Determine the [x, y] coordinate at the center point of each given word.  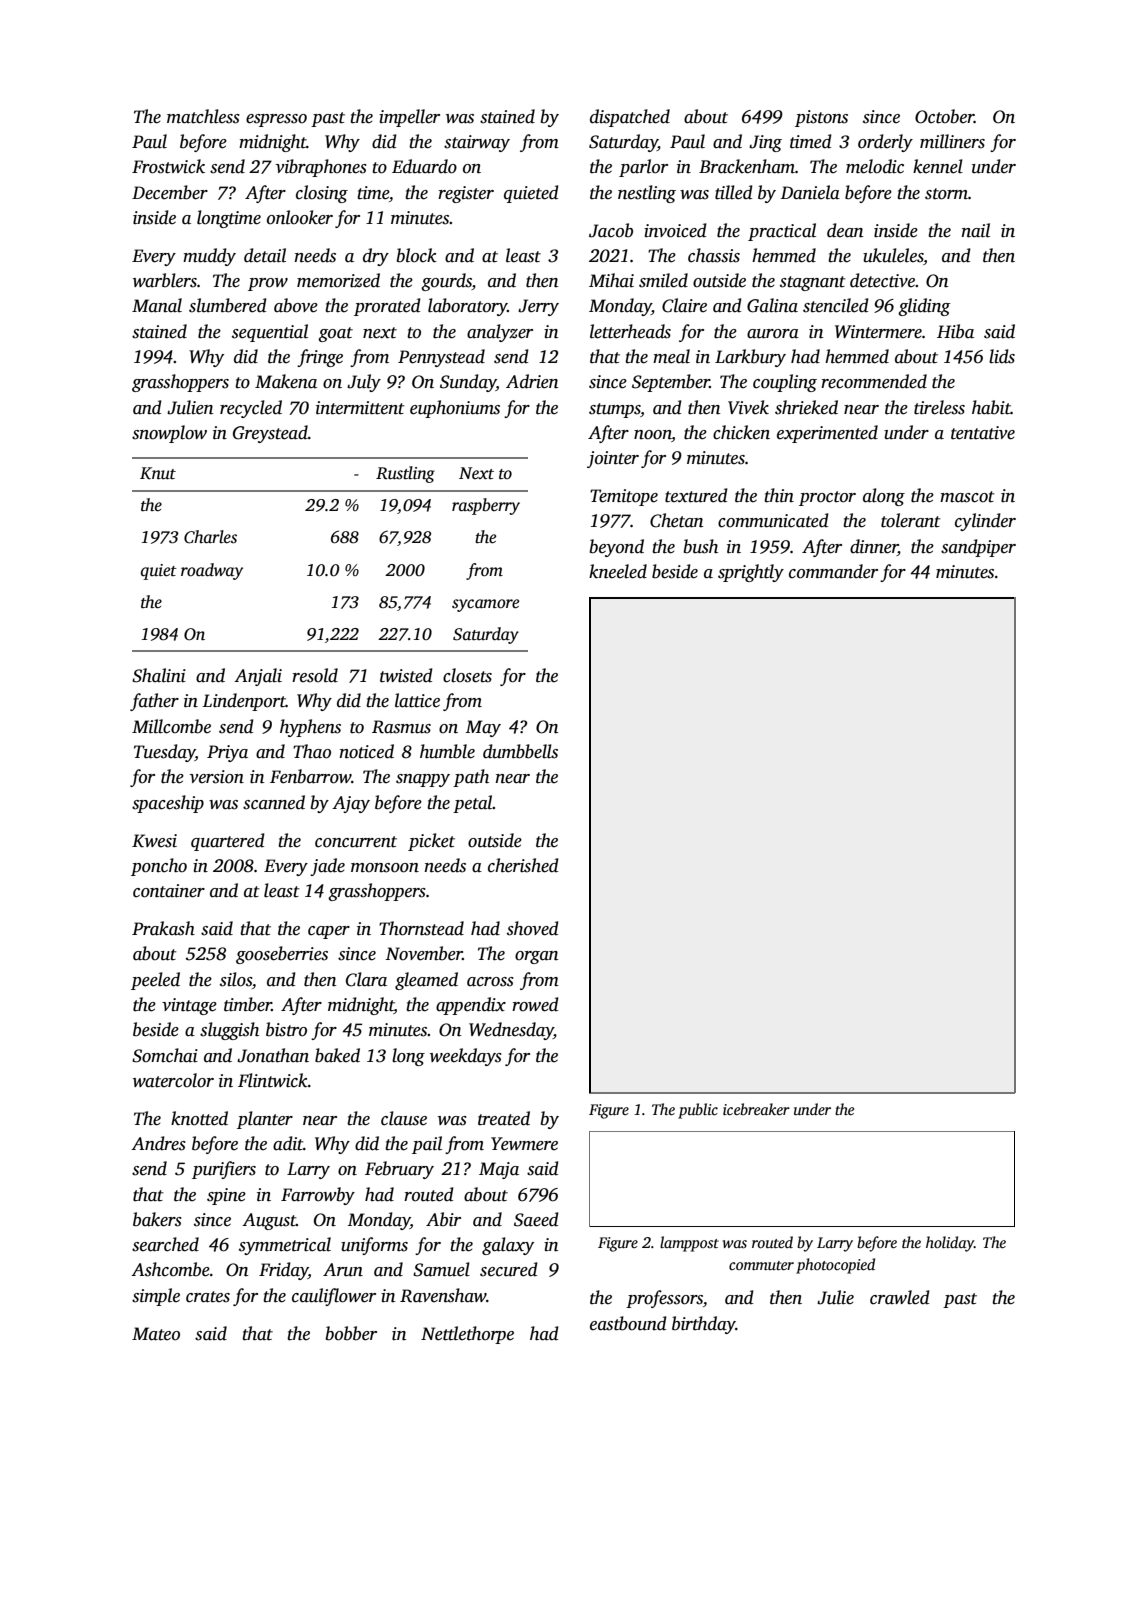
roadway [212, 571]
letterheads [630, 331]
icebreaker [756, 1109]
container [169, 891]
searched [165, 1244]
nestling [647, 194]
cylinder [985, 522]
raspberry [486, 506]
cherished [523, 865]
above [296, 305]
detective [883, 280]
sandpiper [978, 548]
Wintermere [878, 332]
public [698, 1111]
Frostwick [168, 166]
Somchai [165, 1055]
